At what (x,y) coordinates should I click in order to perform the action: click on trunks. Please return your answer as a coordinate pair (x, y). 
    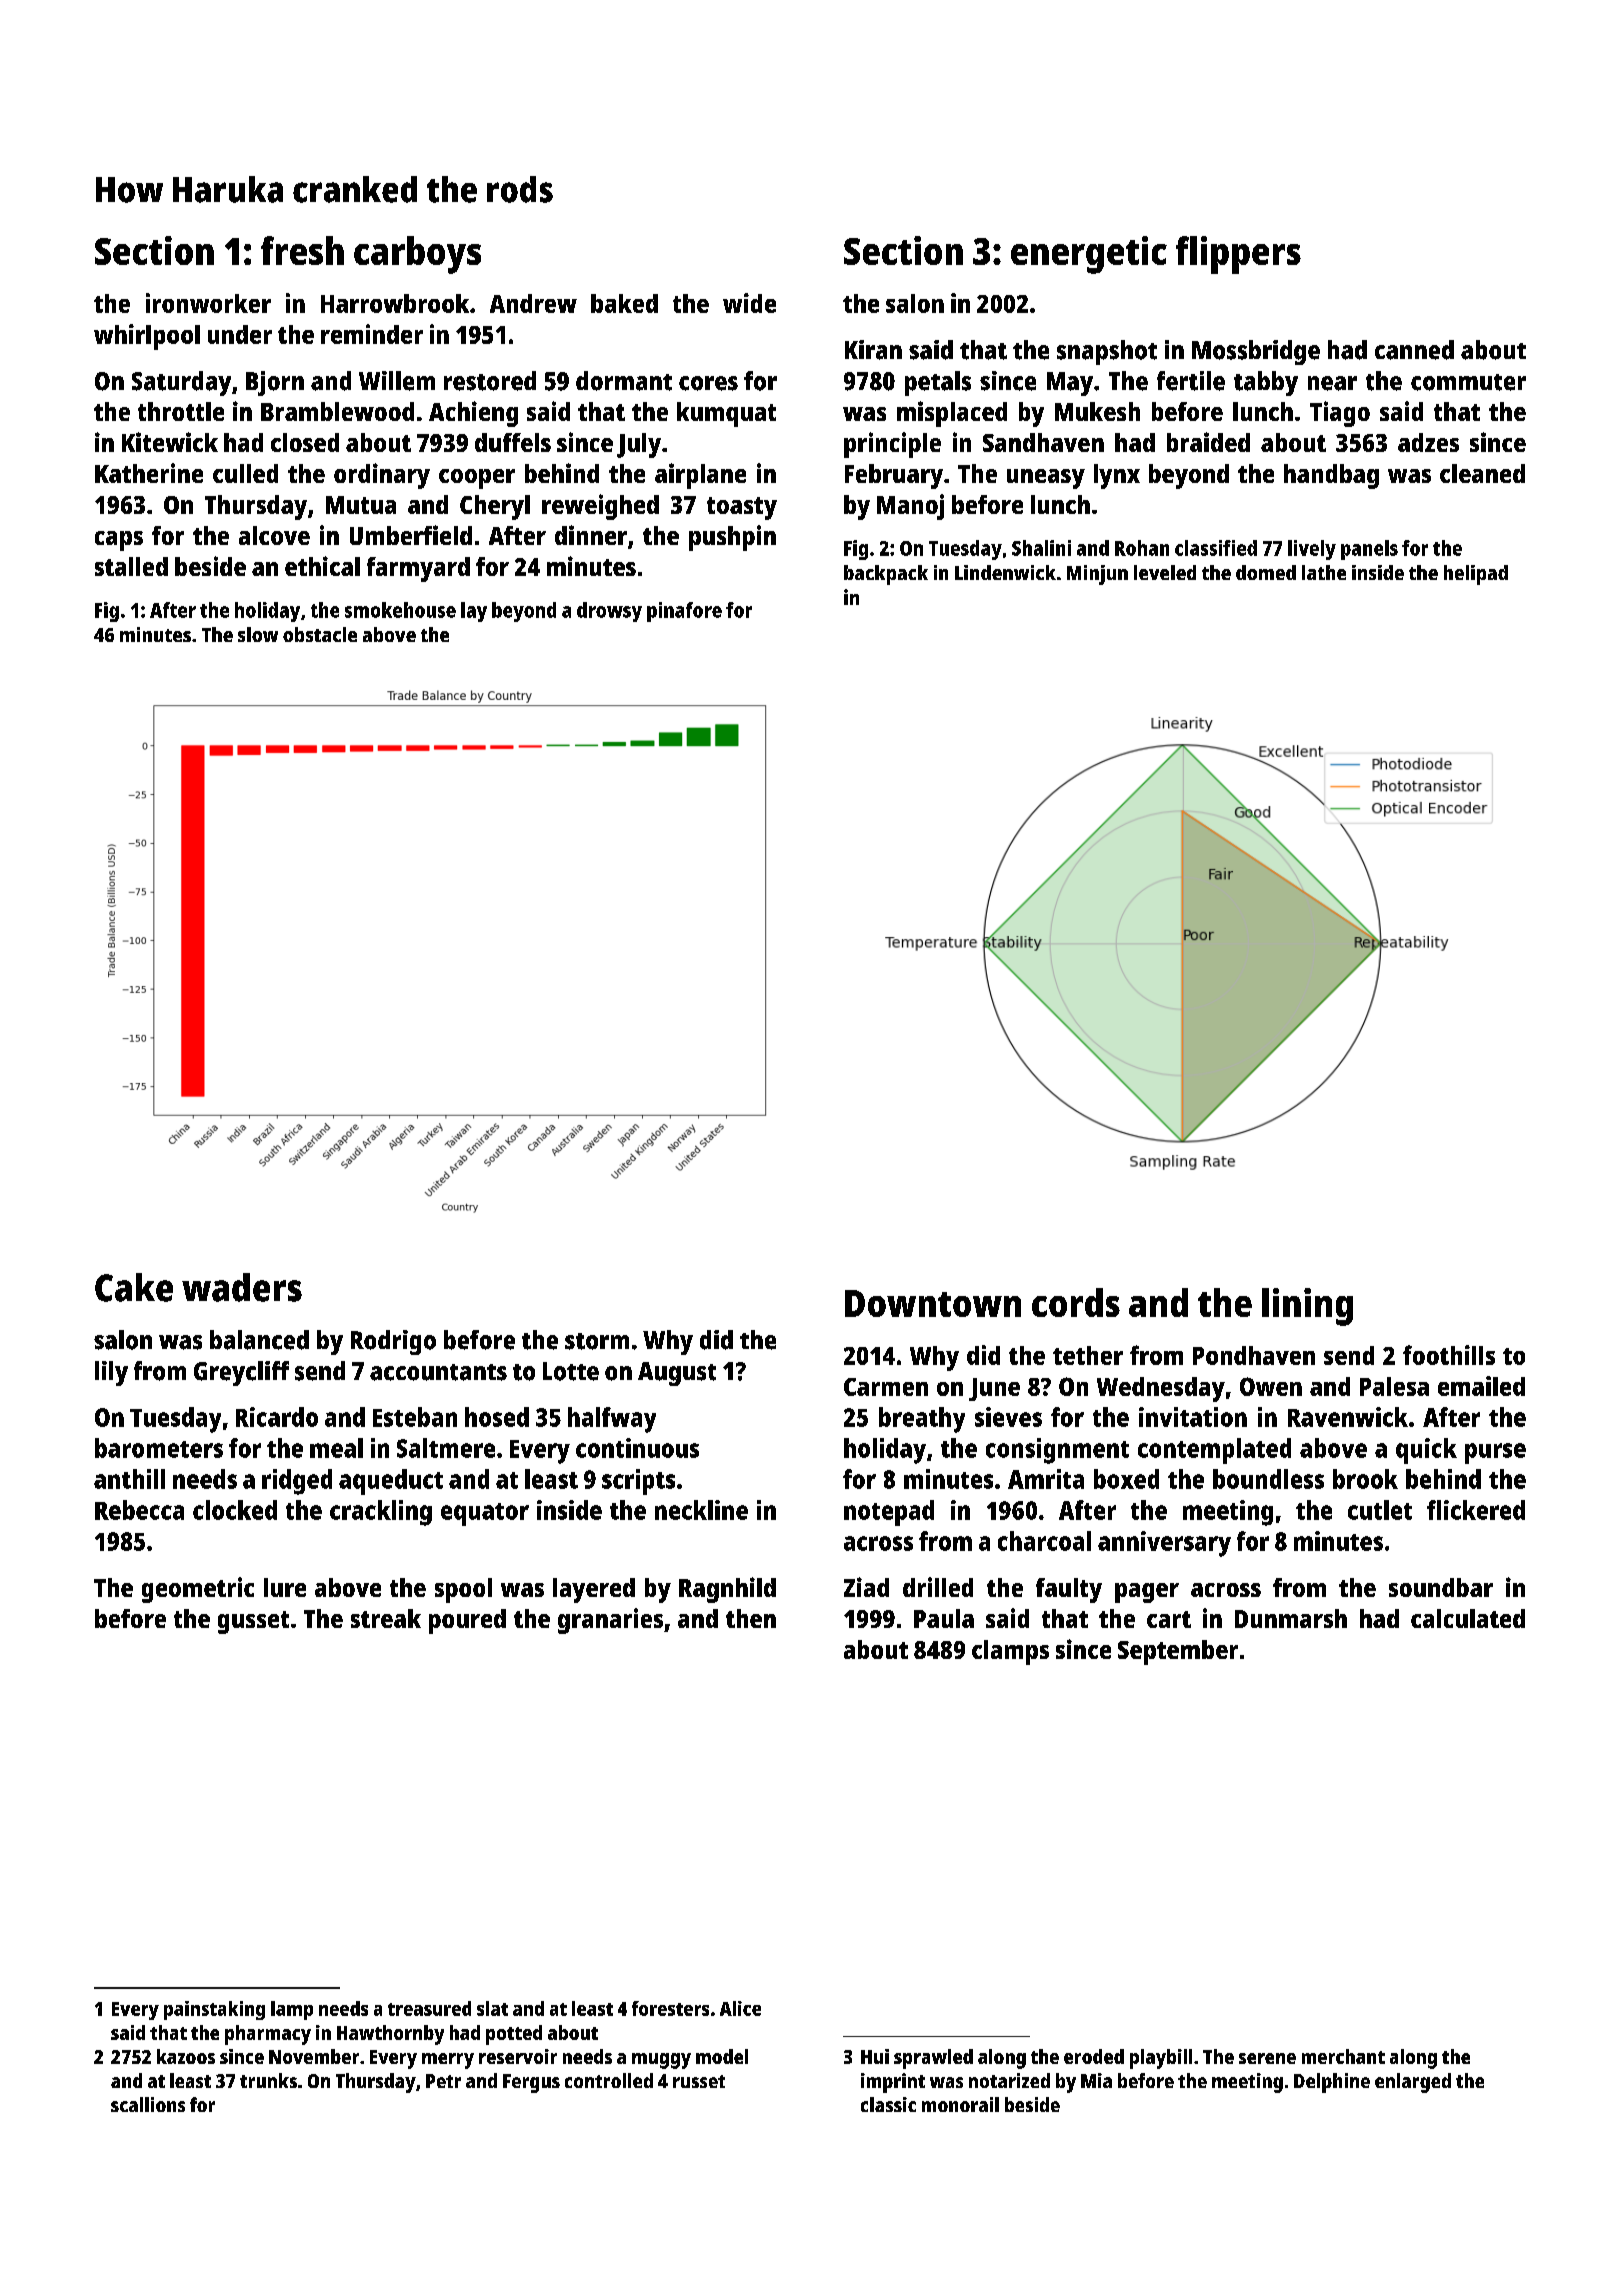
    Looking at the image, I should click on (268, 2080).
